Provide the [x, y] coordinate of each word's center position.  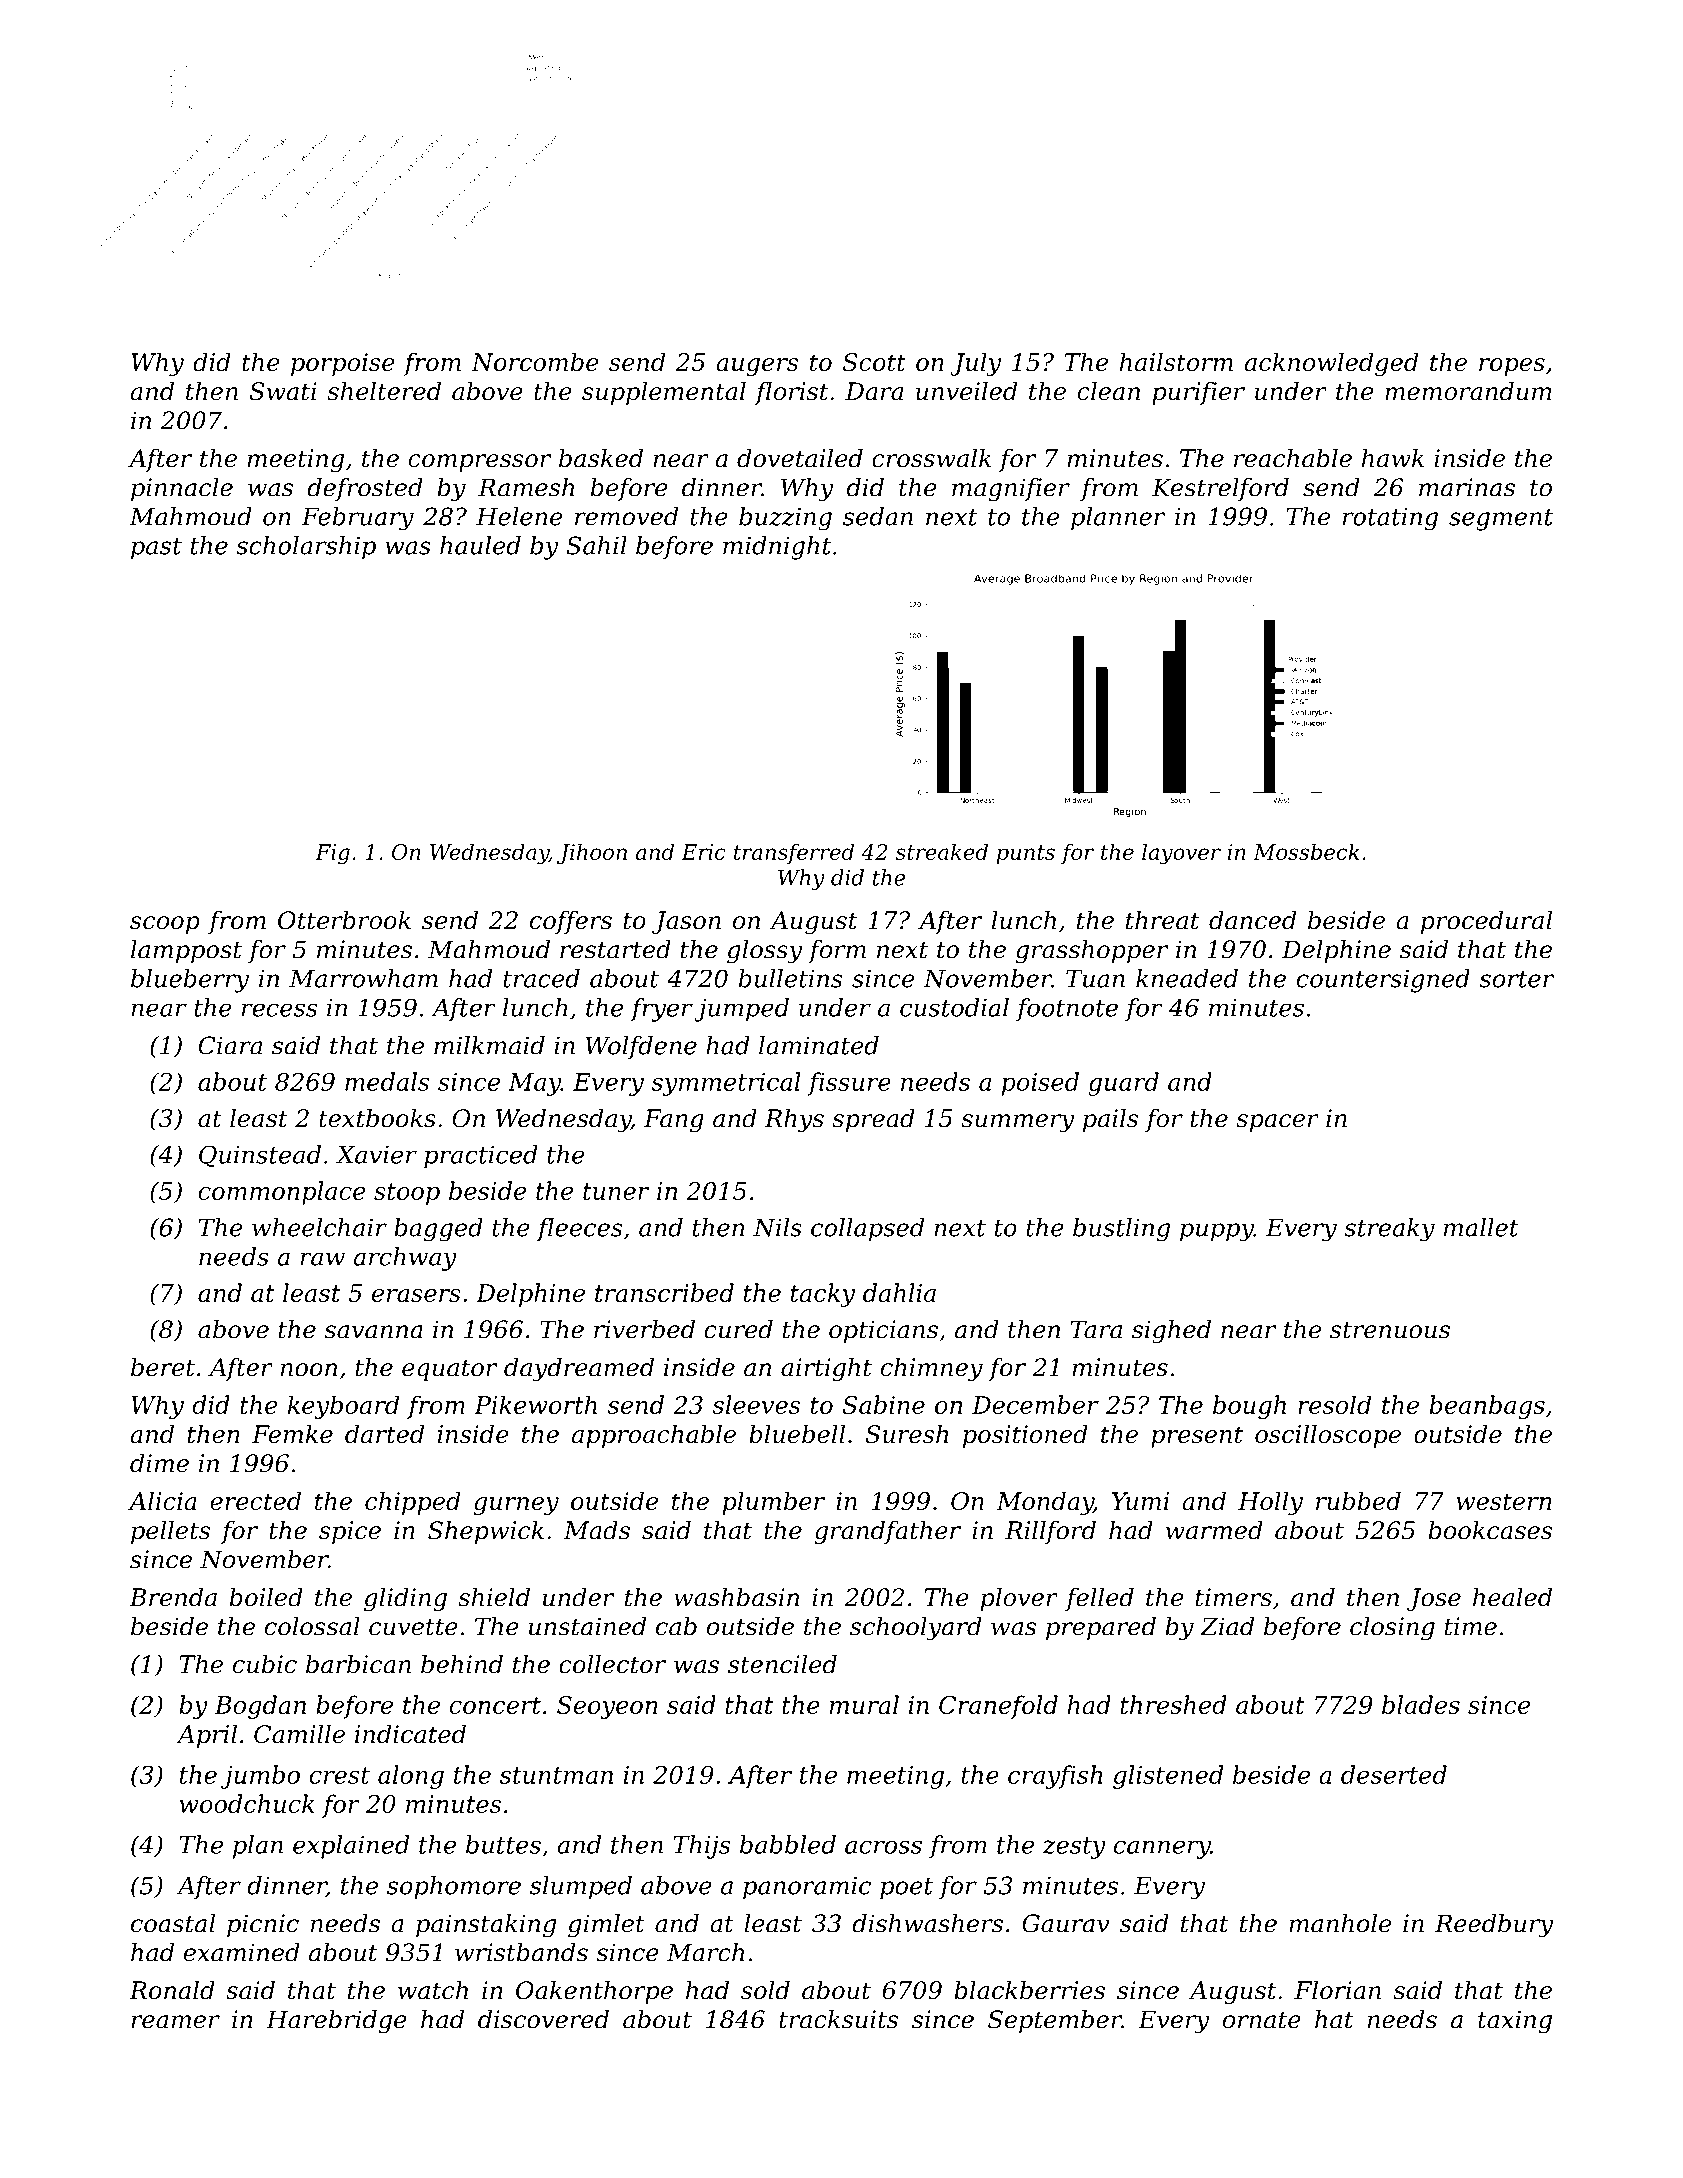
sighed [1171, 1332]
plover [1019, 1599]
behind [462, 1664]
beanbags [1487, 1407]
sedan [878, 516]
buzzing [785, 519]
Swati [283, 391]
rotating [1390, 519]
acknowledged [1331, 364]
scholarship [306, 548]
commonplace [282, 1193]
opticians [883, 1331]
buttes [503, 1844]
